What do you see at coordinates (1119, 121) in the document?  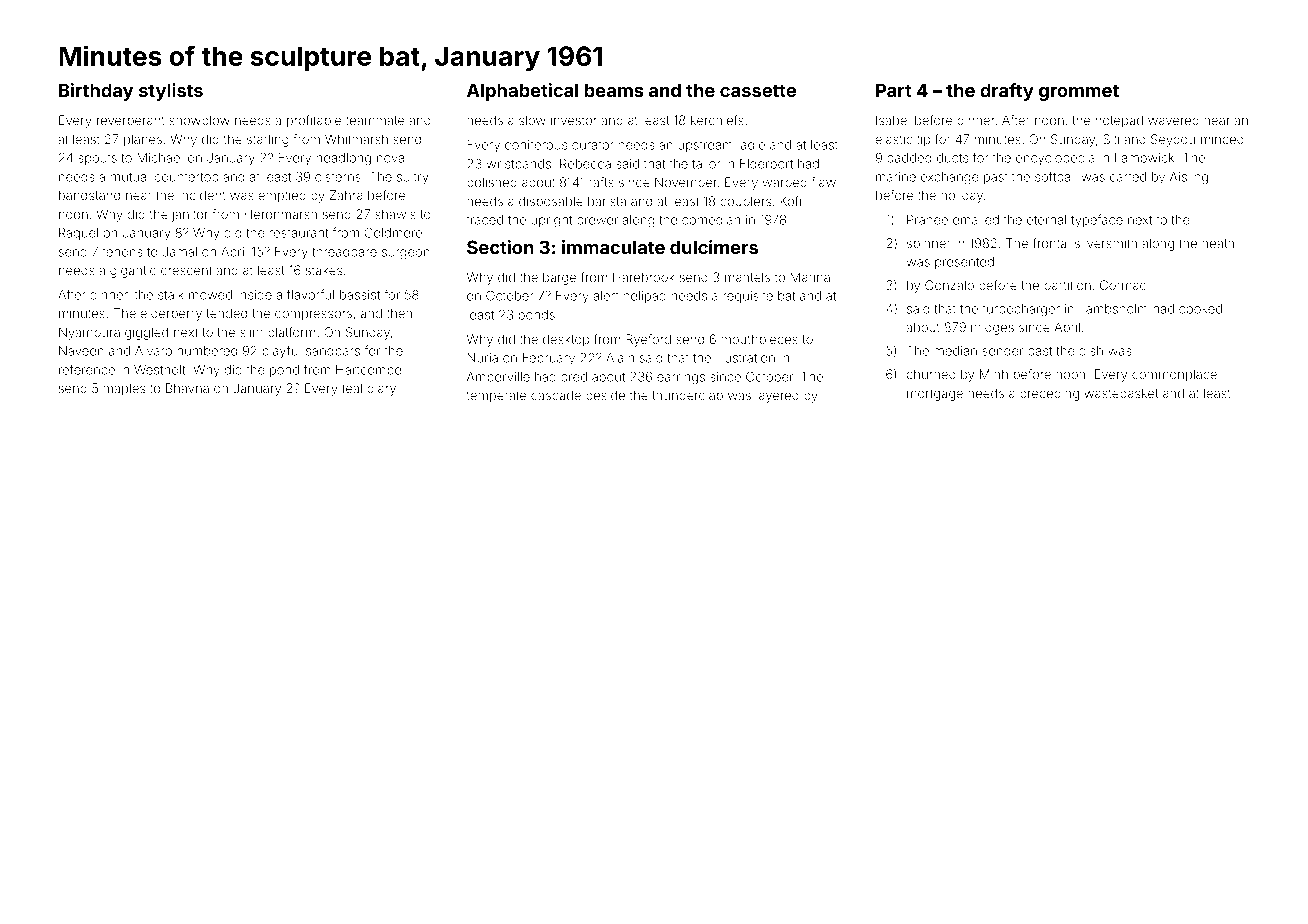 I see `notepad` at bounding box center [1119, 121].
